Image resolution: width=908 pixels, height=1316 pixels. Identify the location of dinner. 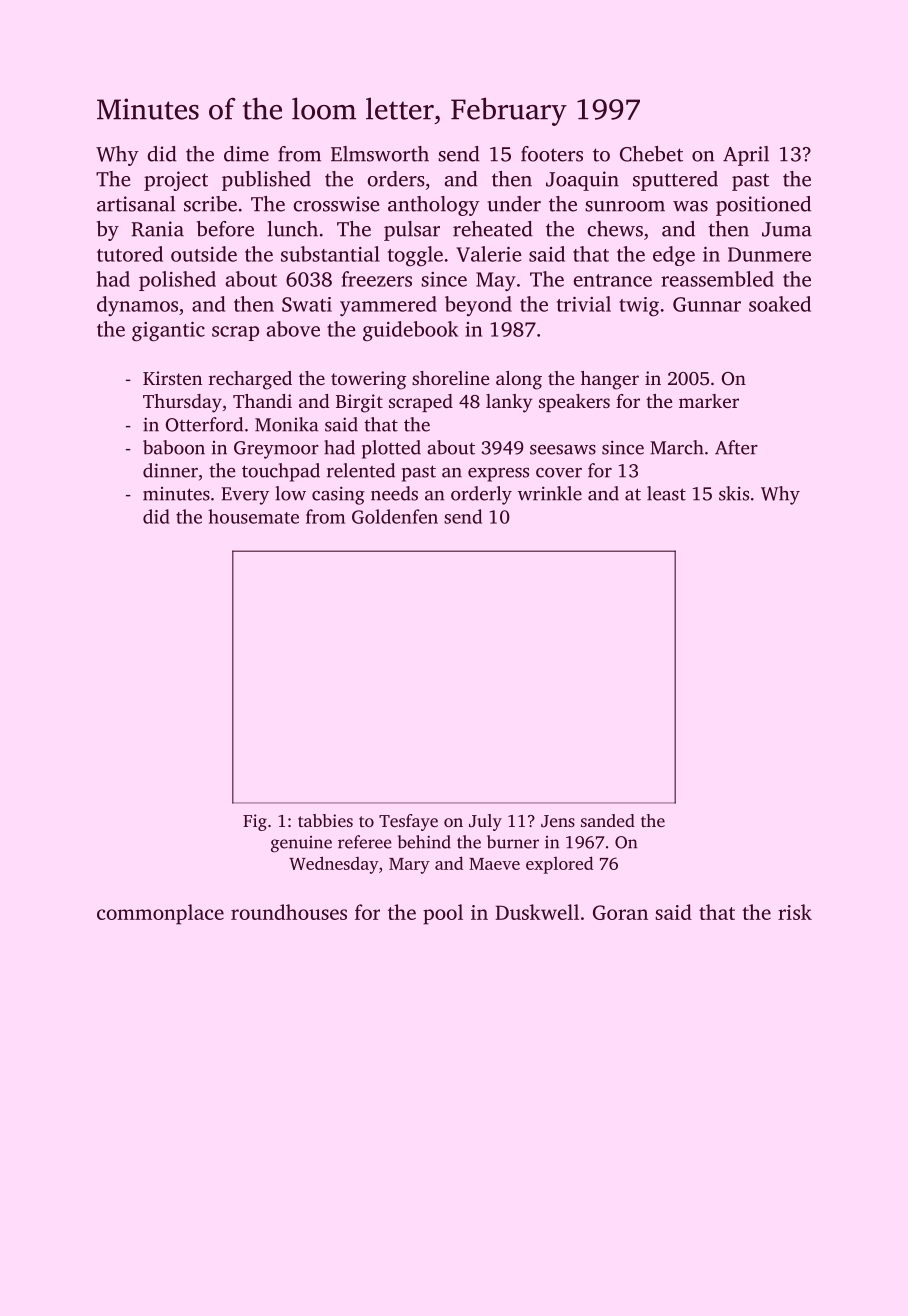
(170, 470).
